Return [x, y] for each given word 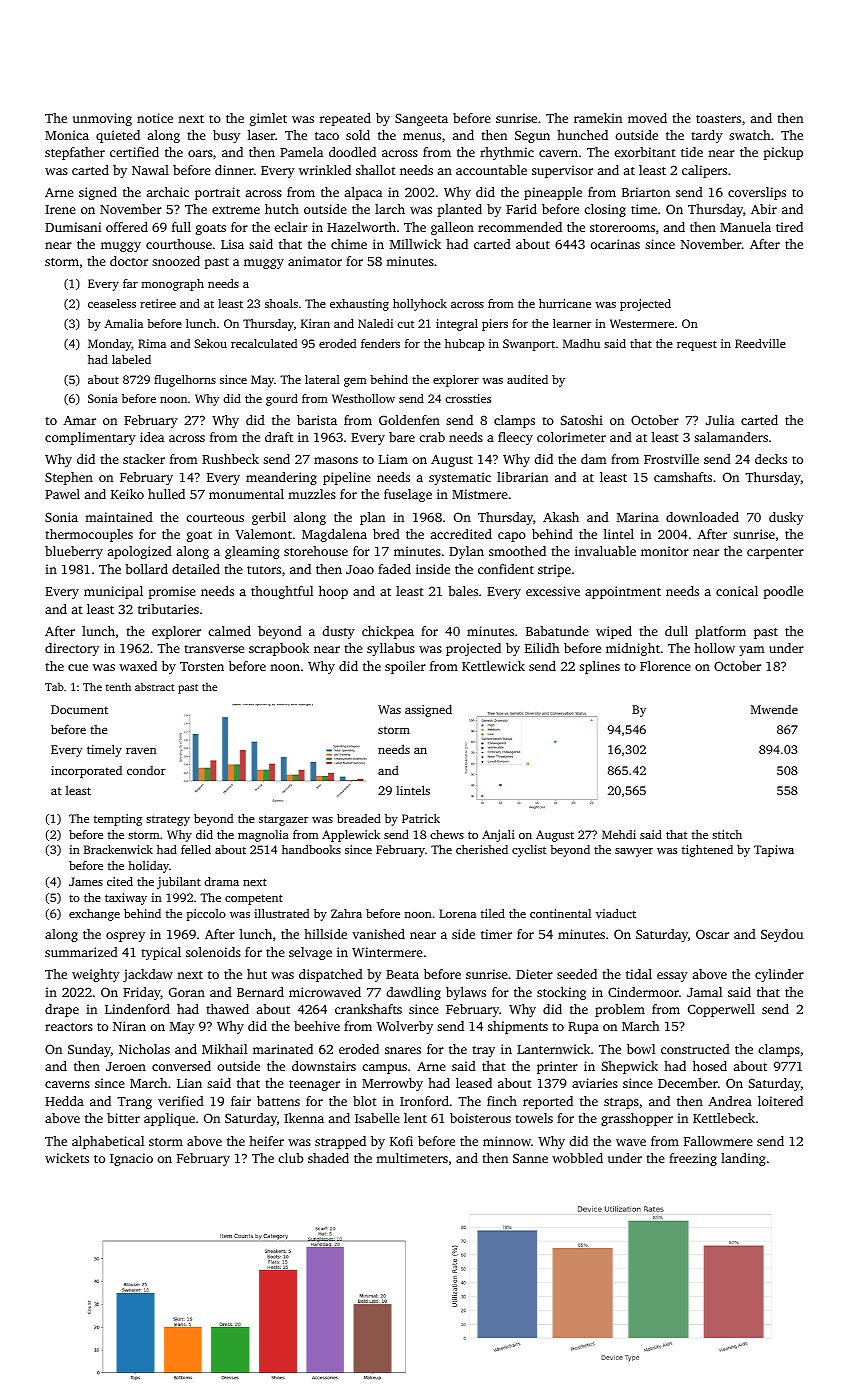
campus [385, 1069]
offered [127, 227]
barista [317, 420]
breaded [359, 818]
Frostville [671, 459]
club [291, 1158]
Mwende [774, 709]
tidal [639, 974]
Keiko [127, 494]
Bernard [260, 992]
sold [358, 135]
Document [79, 709]
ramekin [598, 118]
